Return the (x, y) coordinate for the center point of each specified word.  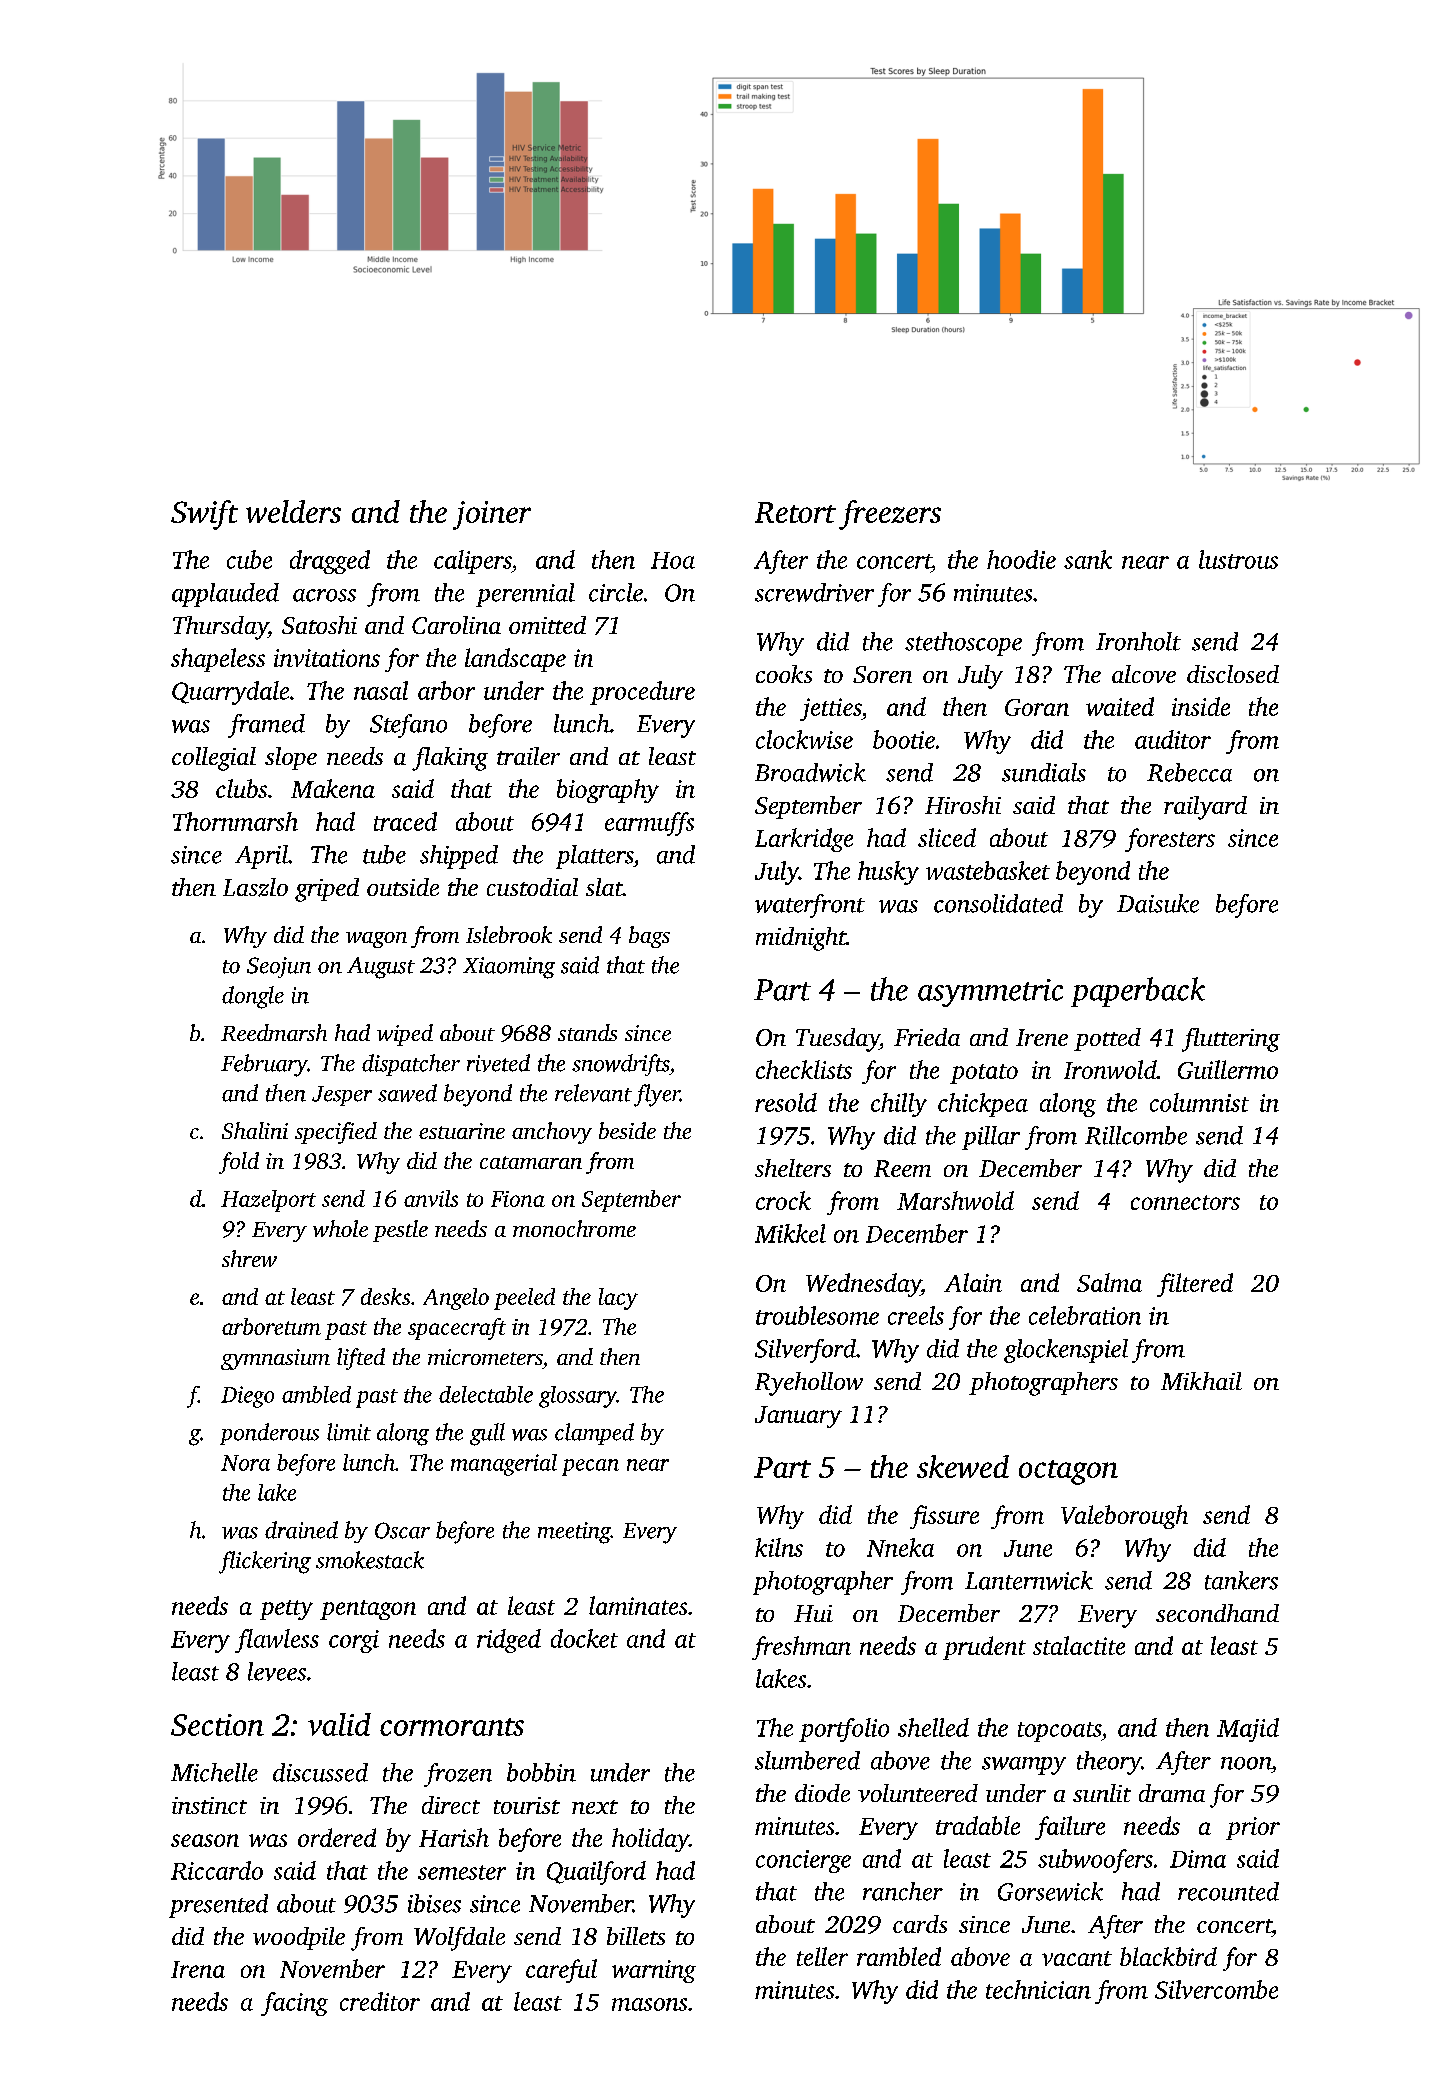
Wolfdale (459, 1939)
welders (293, 511)
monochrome (574, 1228)
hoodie (1021, 559)
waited (1120, 706)
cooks (784, 674)
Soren (882, 674)
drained (301, 1530)
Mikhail (1201, 1381)
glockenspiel (1066, 1351)
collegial (214, 759)
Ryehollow (809, 1384)
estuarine (462, 1131)
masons (649, 2004)
